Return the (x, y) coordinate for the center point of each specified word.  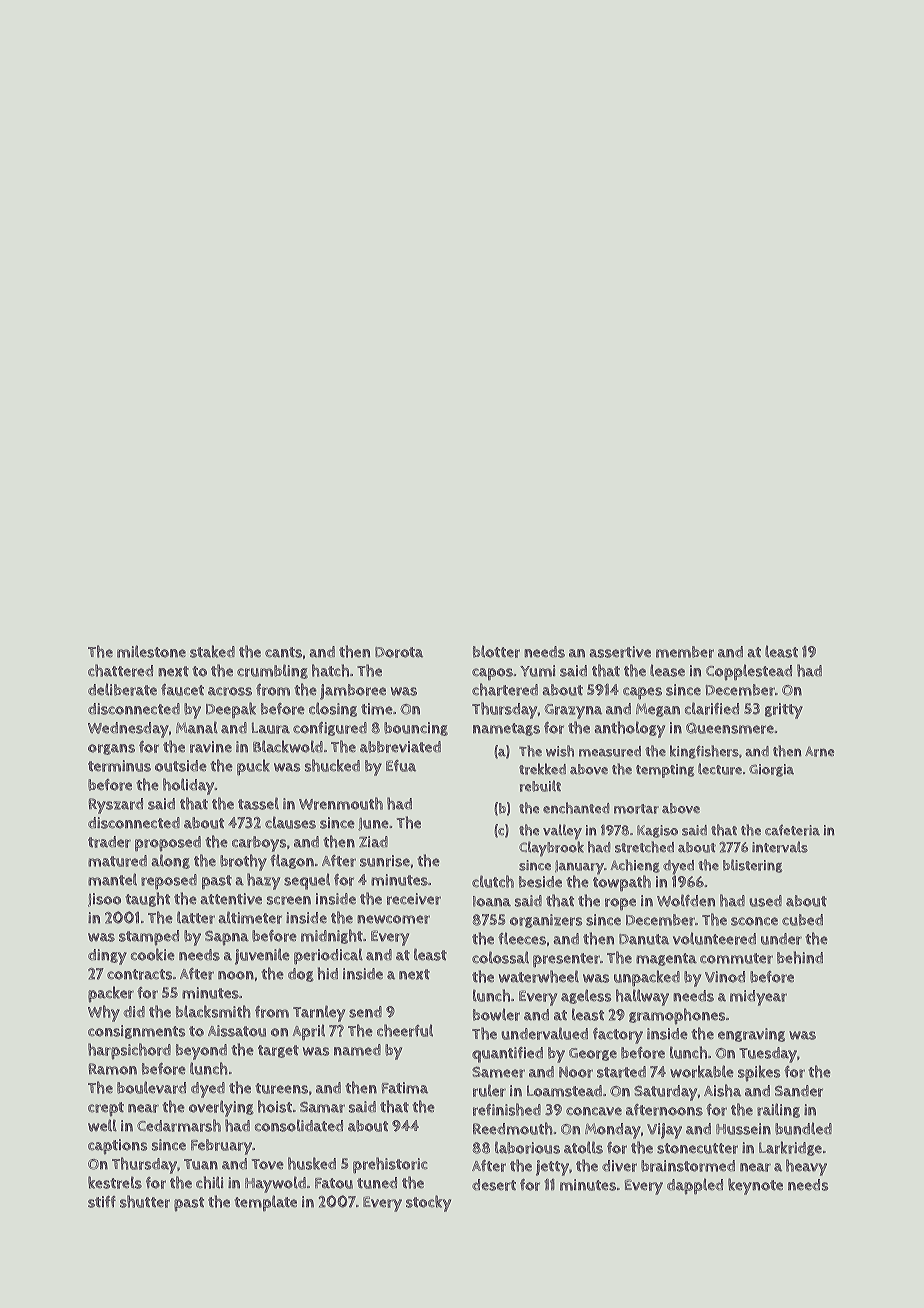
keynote (755, 1186)
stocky (428, 1203)
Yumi (538, 671)
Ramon (112, 1069)
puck (253, 767)
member (685, 652)
